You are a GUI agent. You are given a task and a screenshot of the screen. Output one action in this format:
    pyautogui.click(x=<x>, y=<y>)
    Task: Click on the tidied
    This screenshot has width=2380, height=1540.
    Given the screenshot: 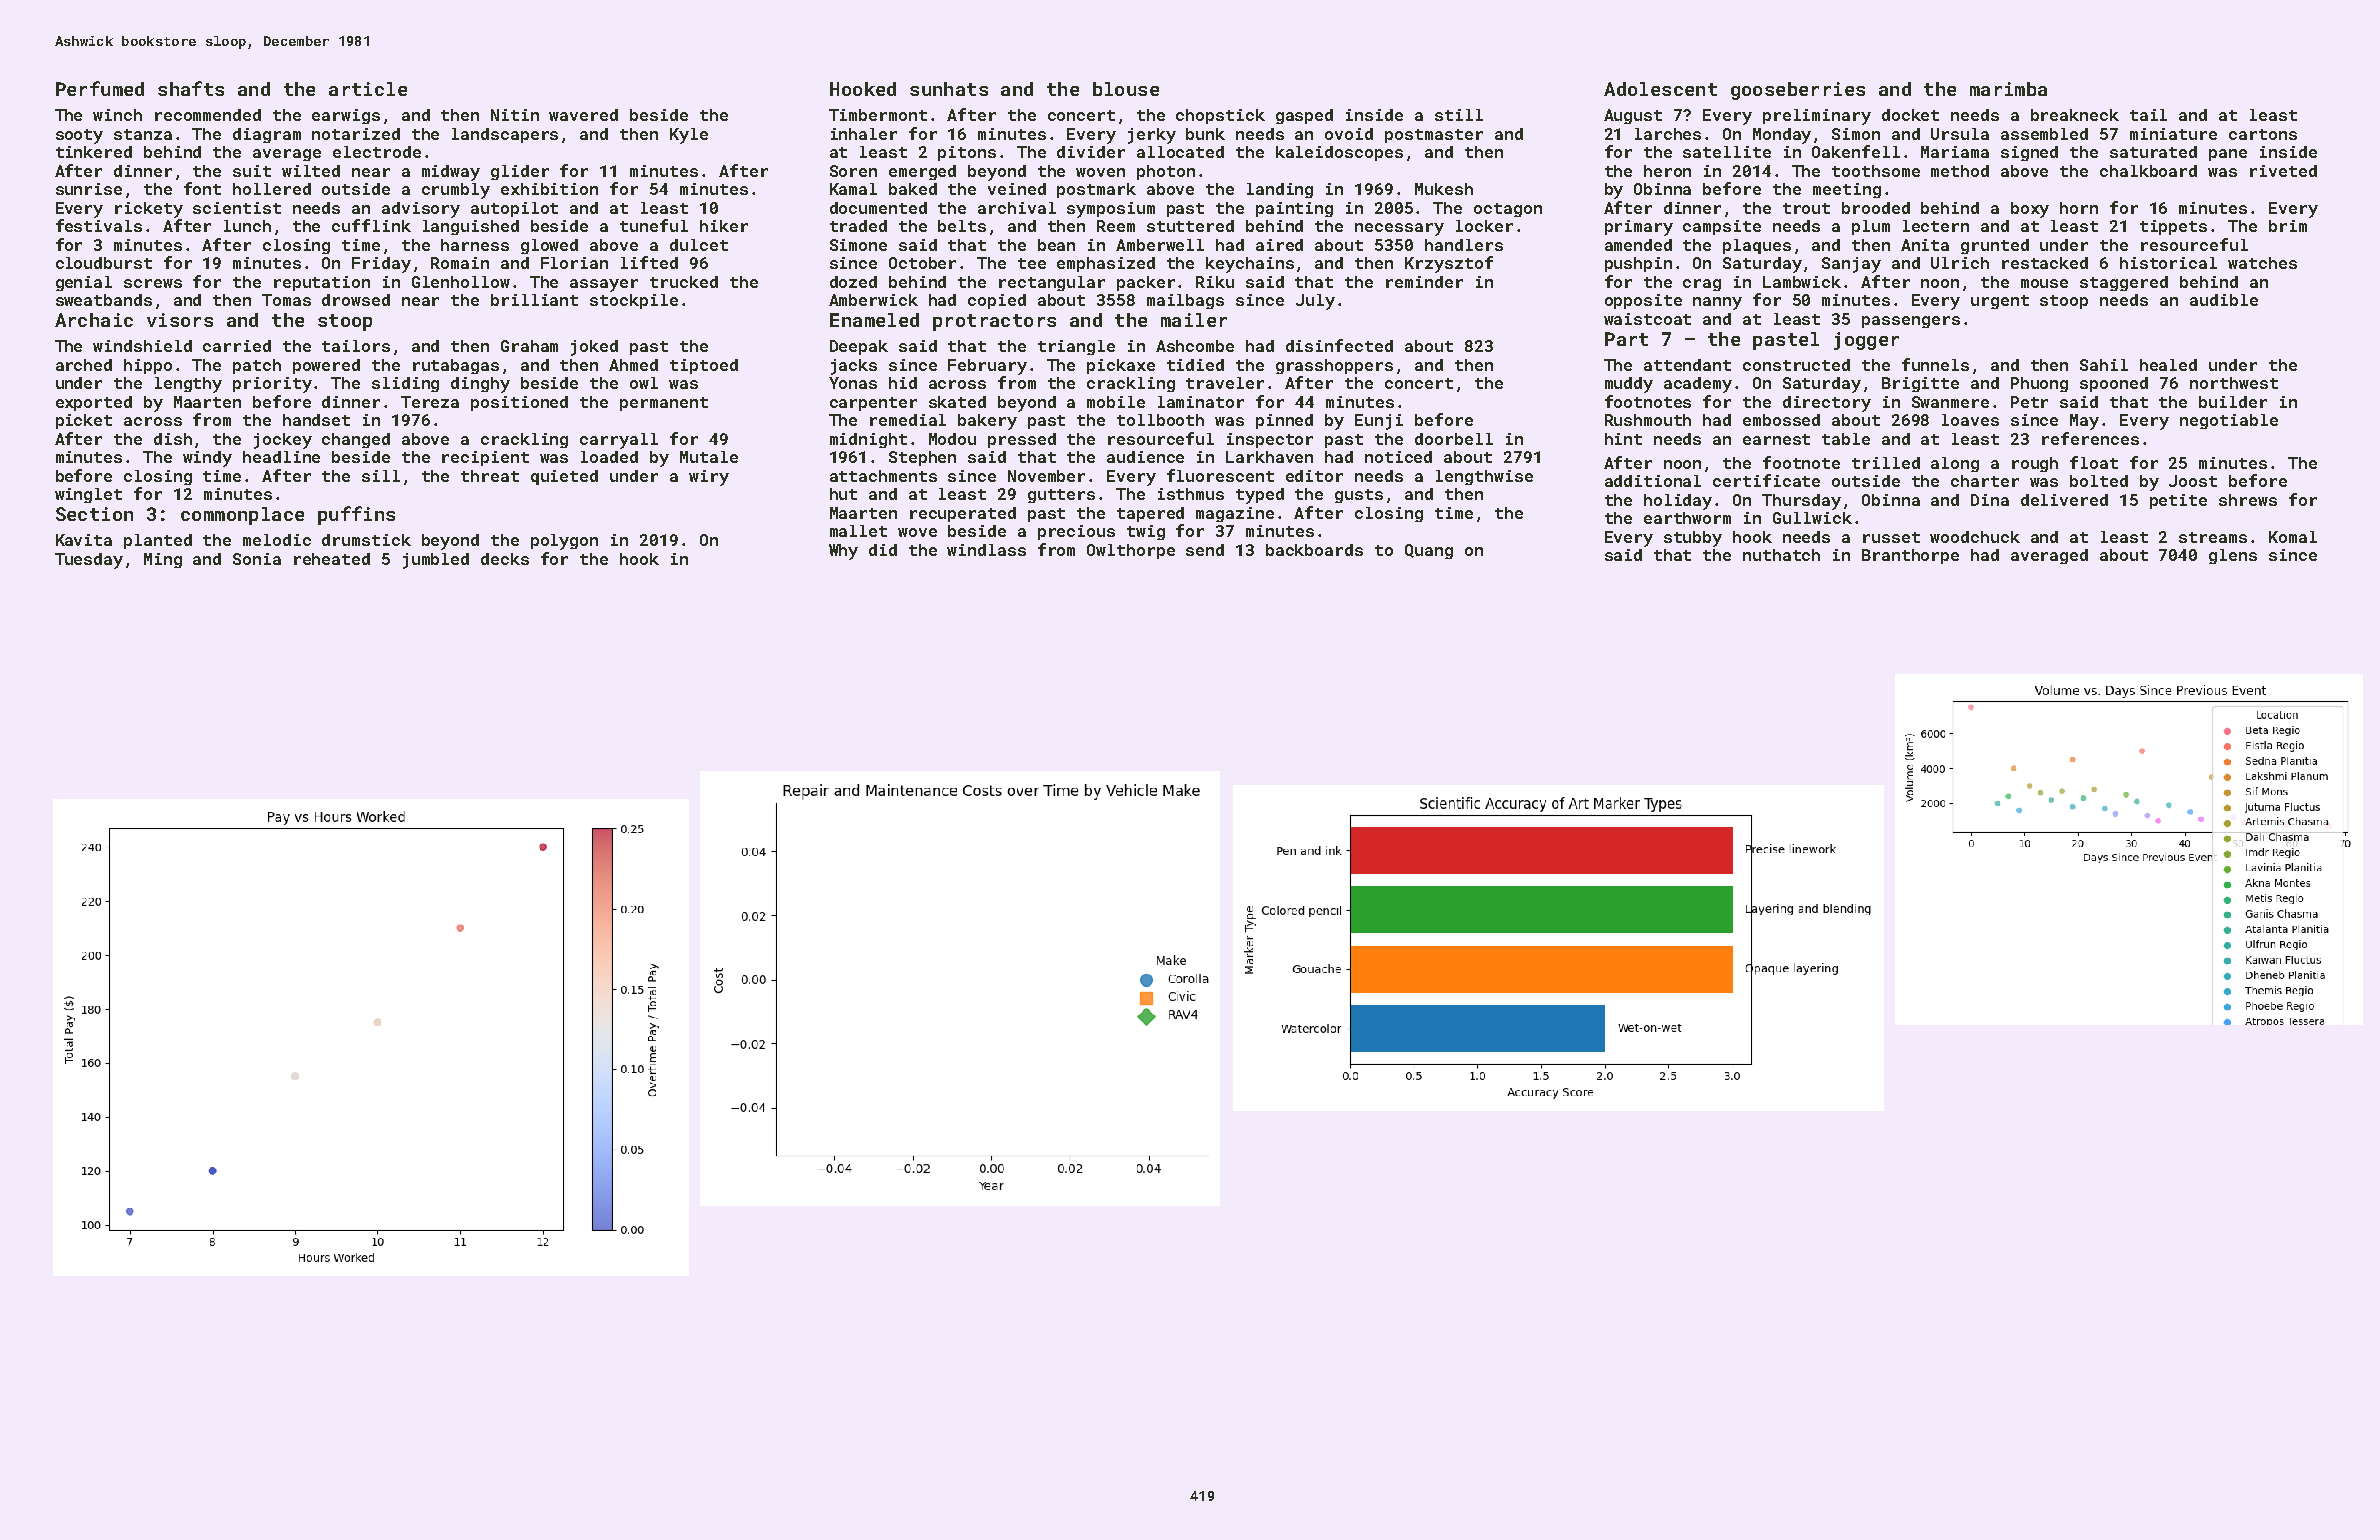 What is the action you would take?
    pyautogui.click(x=1195, y=365)
